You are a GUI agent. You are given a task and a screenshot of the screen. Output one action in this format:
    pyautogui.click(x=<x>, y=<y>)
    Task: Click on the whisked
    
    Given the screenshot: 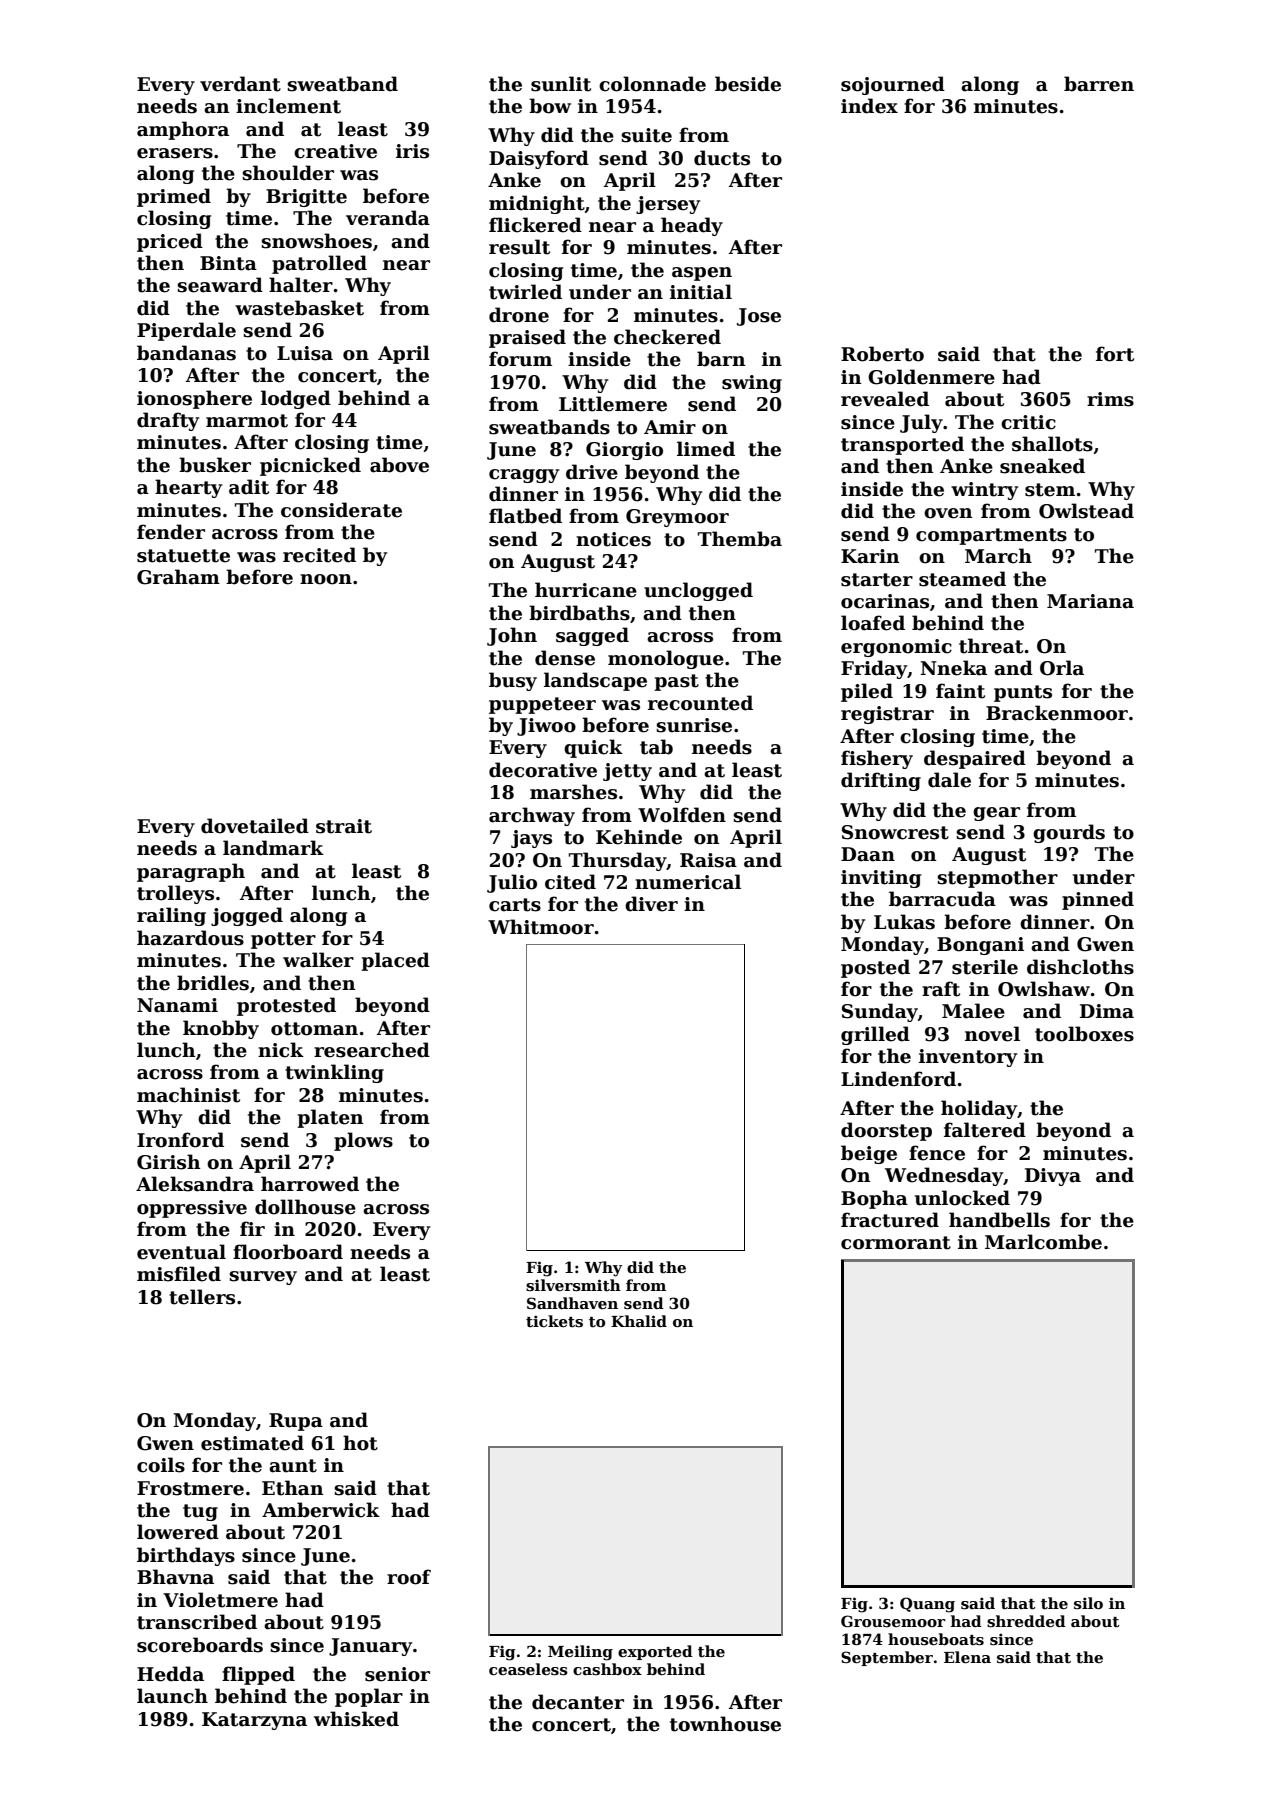 What is the action you would take?
    pyautogui.click(x=356, y=1719)
